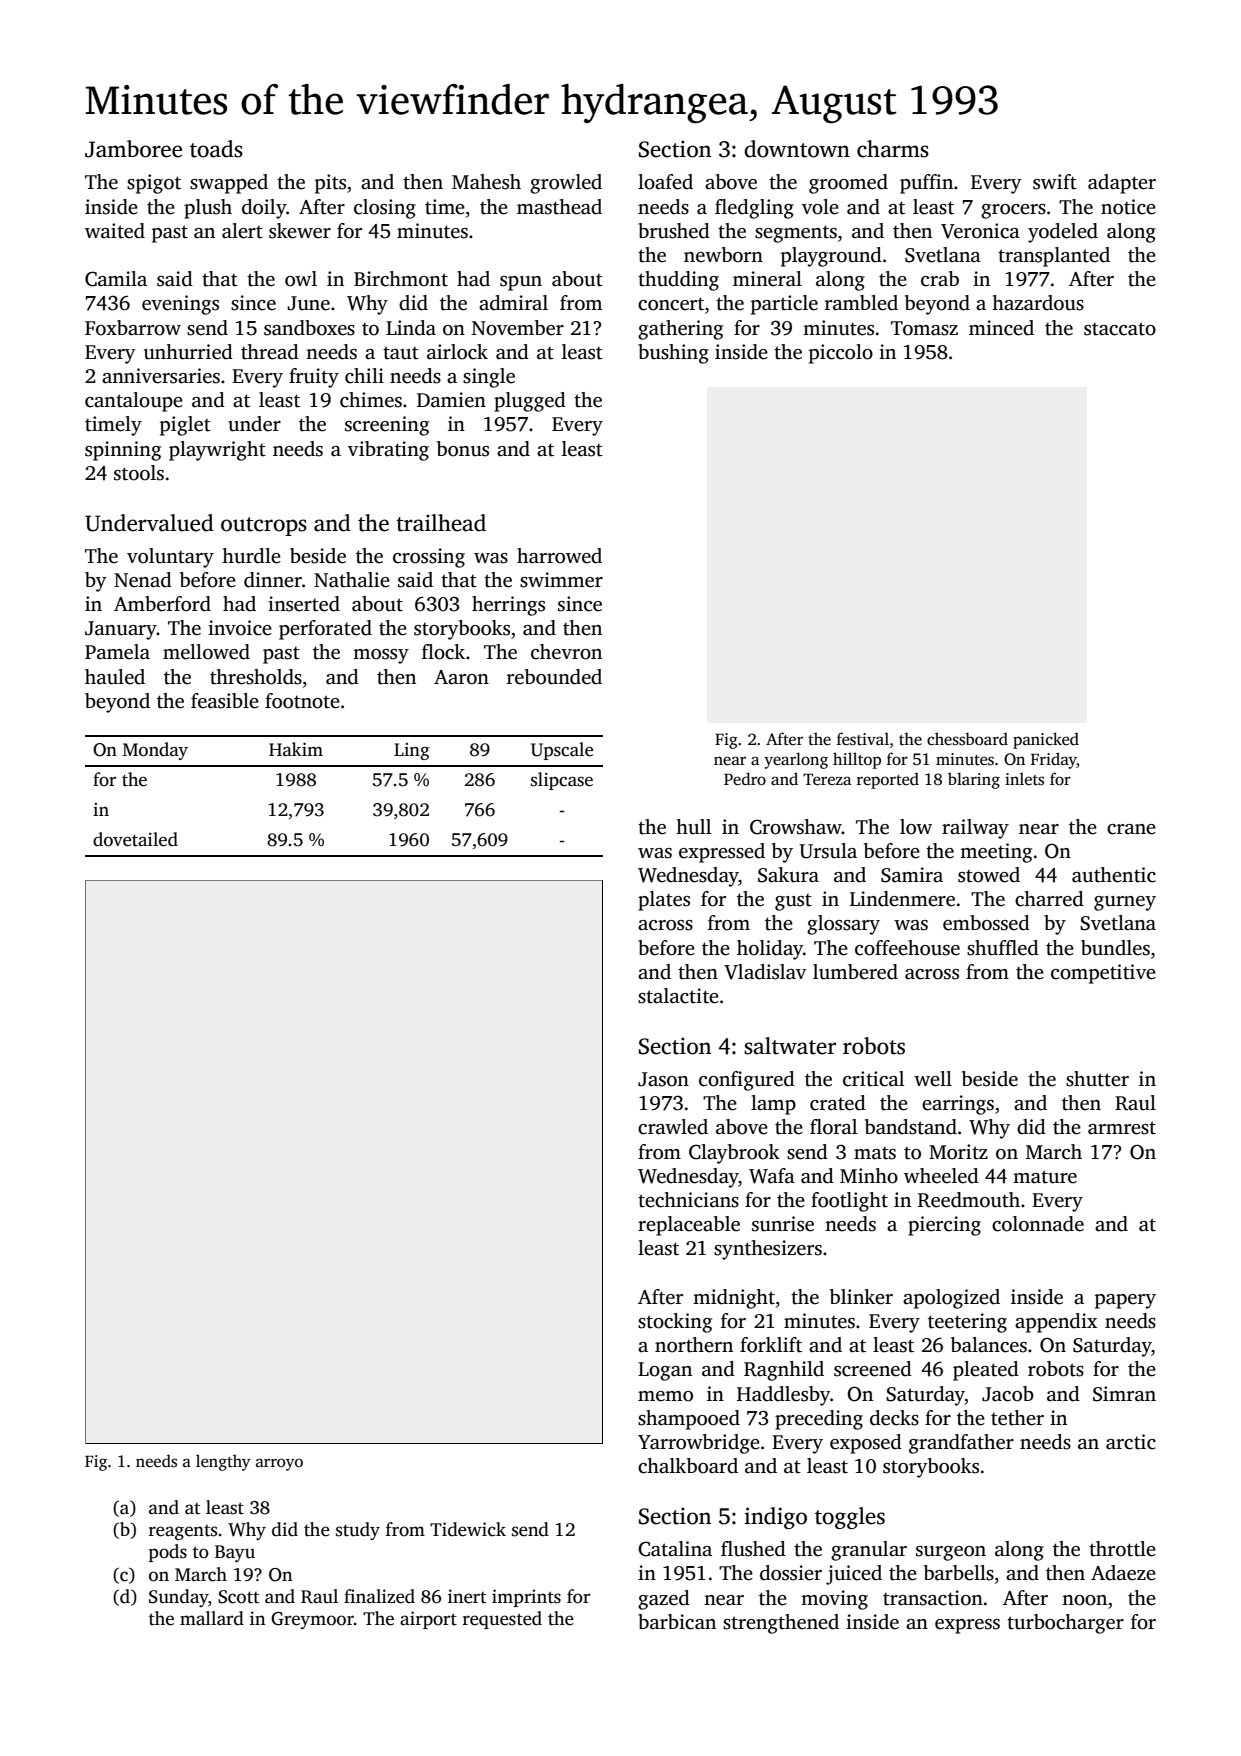 The height and width of the screenshot is (1756, 1241). Describe the element at coordinates (663, 1079) in the screenshot. I see `Jason` at that location.
